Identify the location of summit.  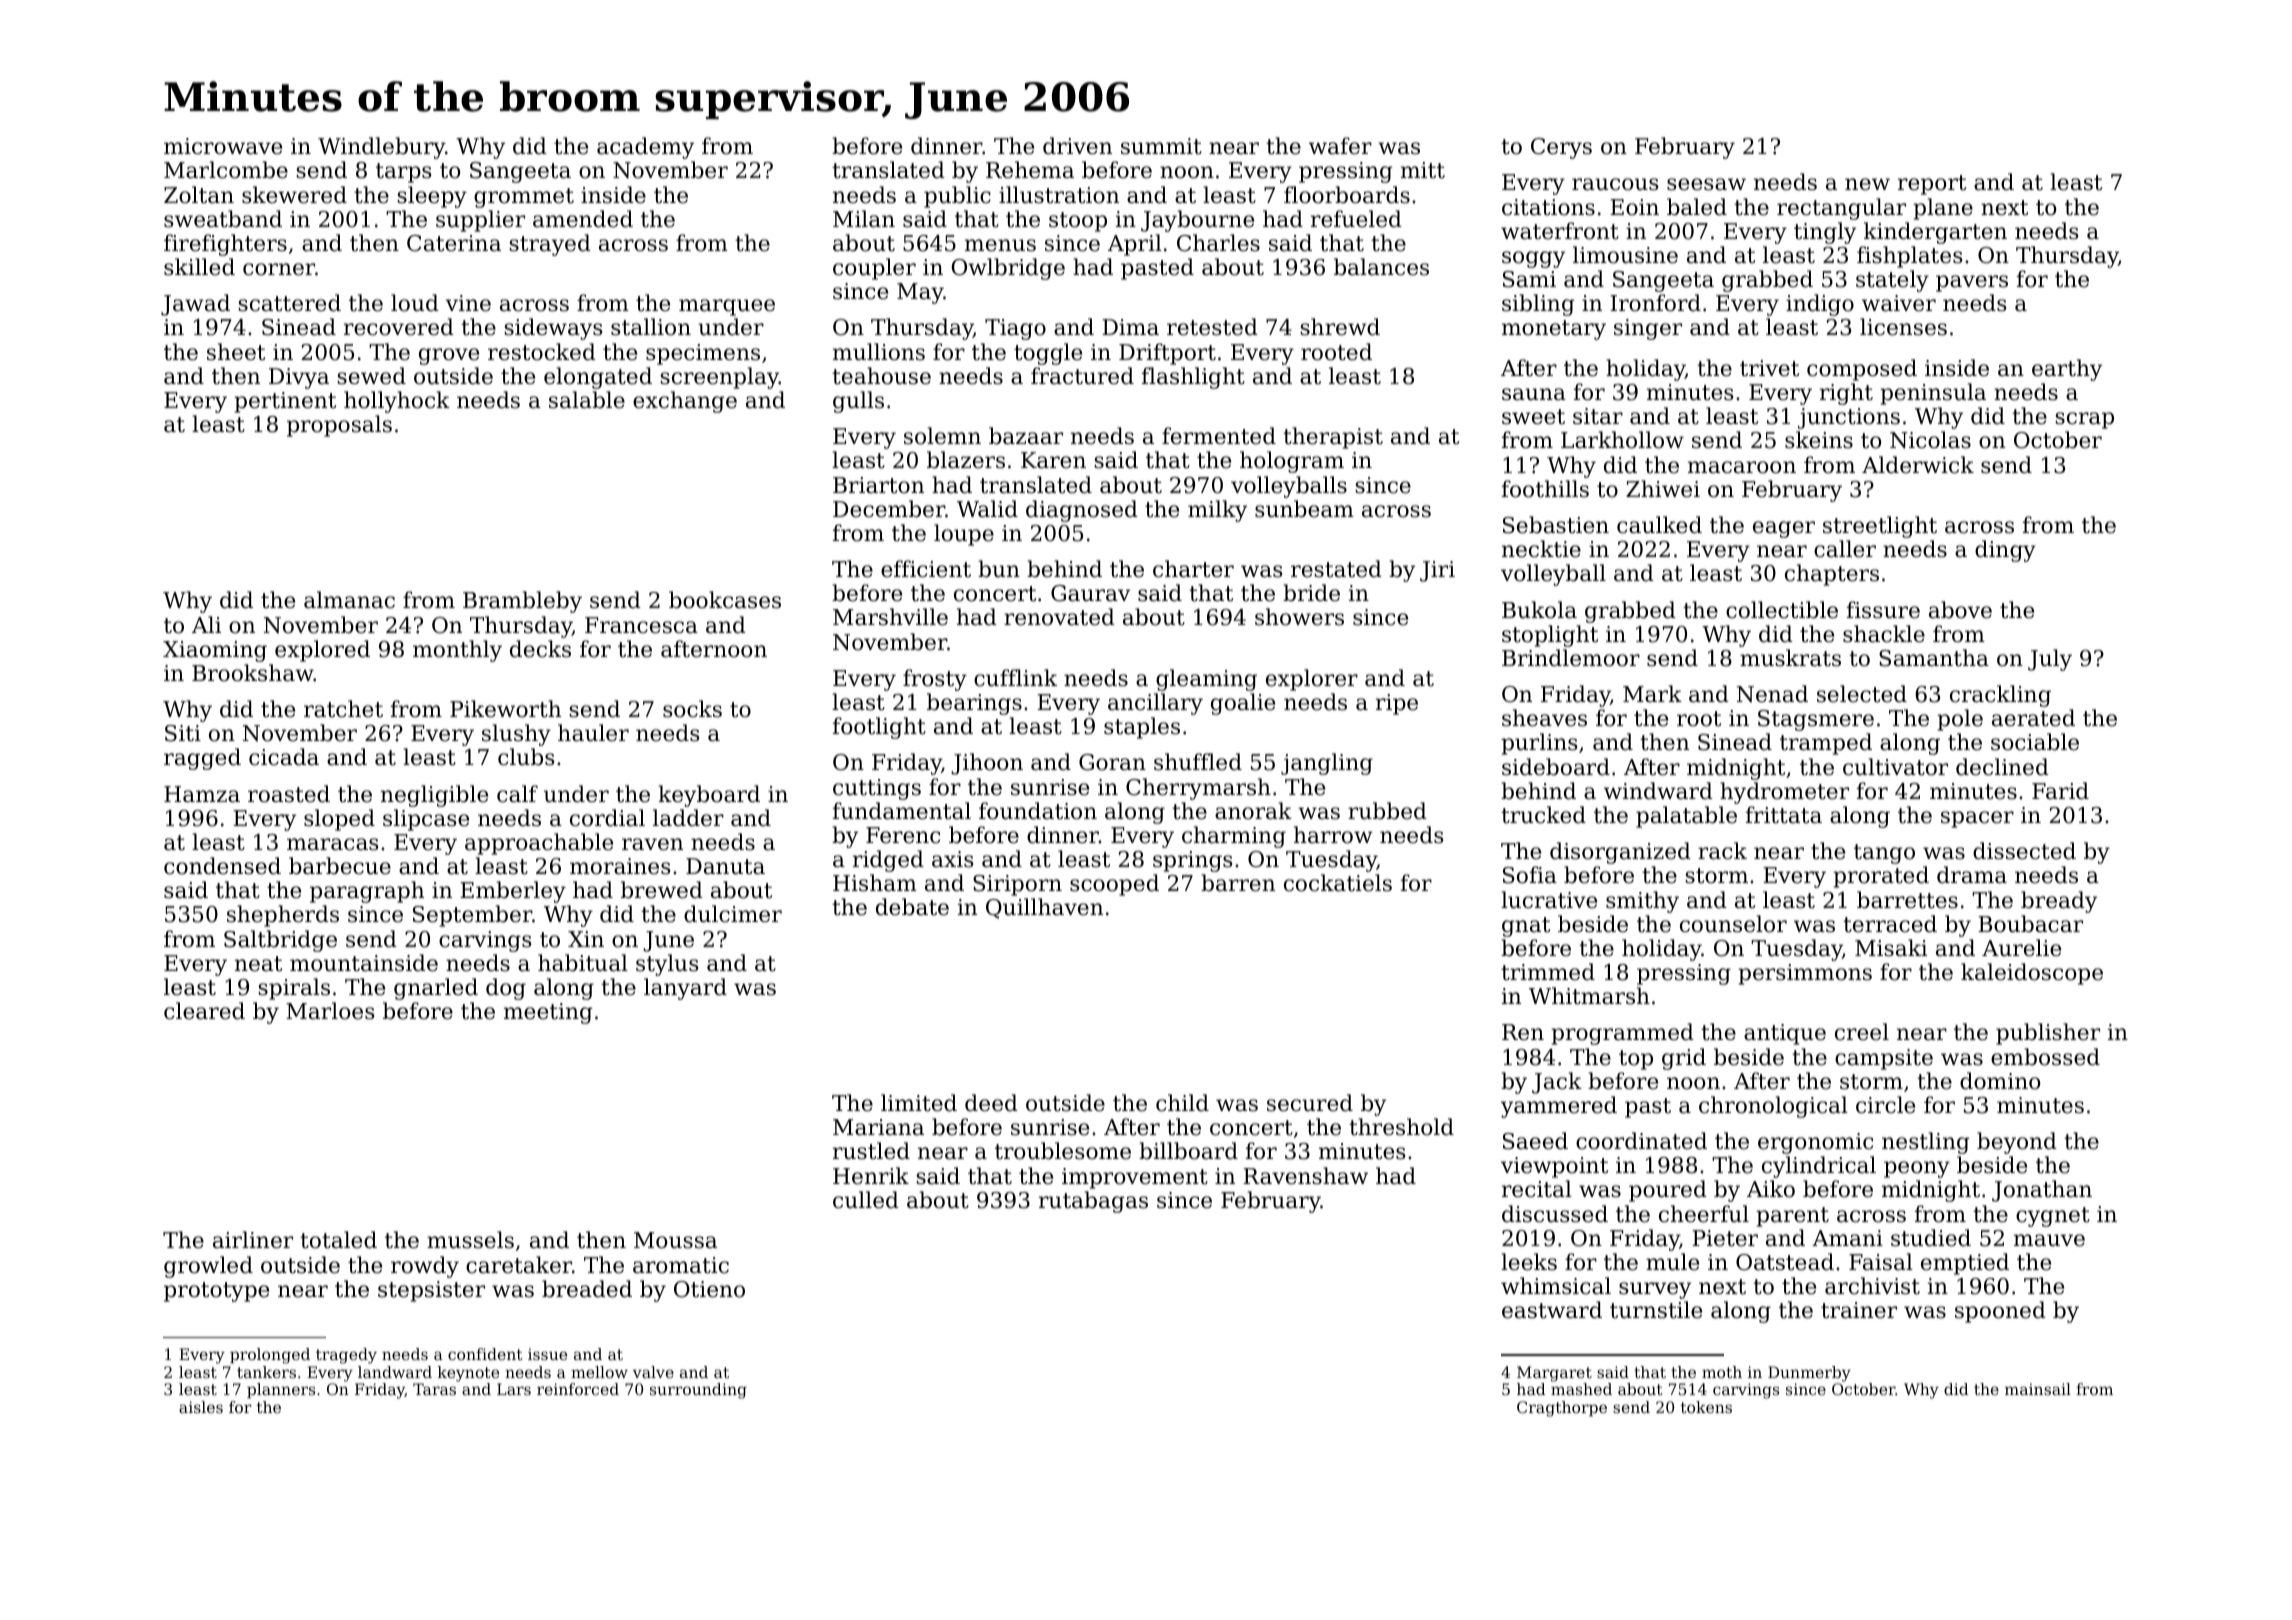
(1161, 146).
